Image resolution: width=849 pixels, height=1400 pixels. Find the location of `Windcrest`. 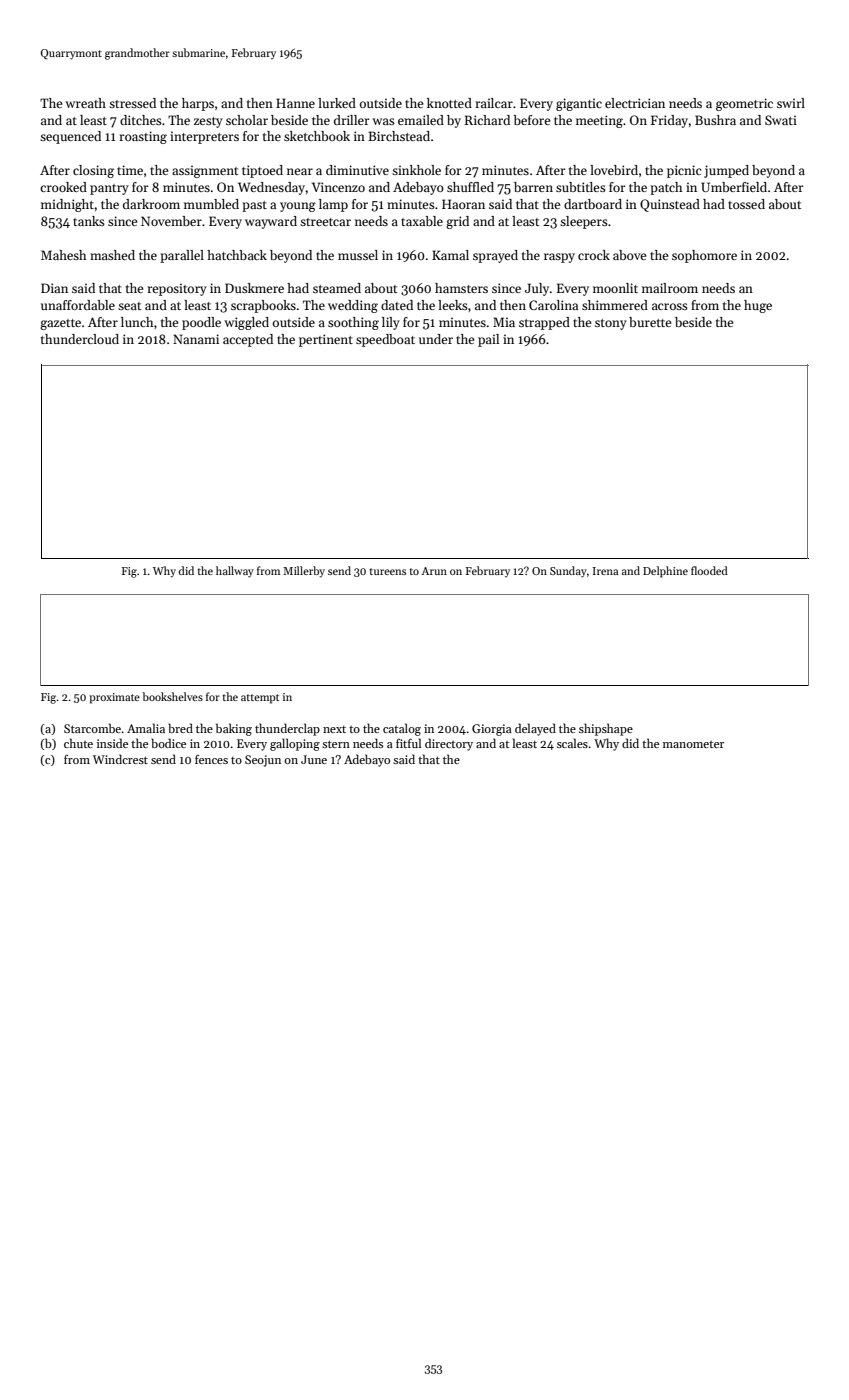

Windcrest is located at coordinates (120, 759).
